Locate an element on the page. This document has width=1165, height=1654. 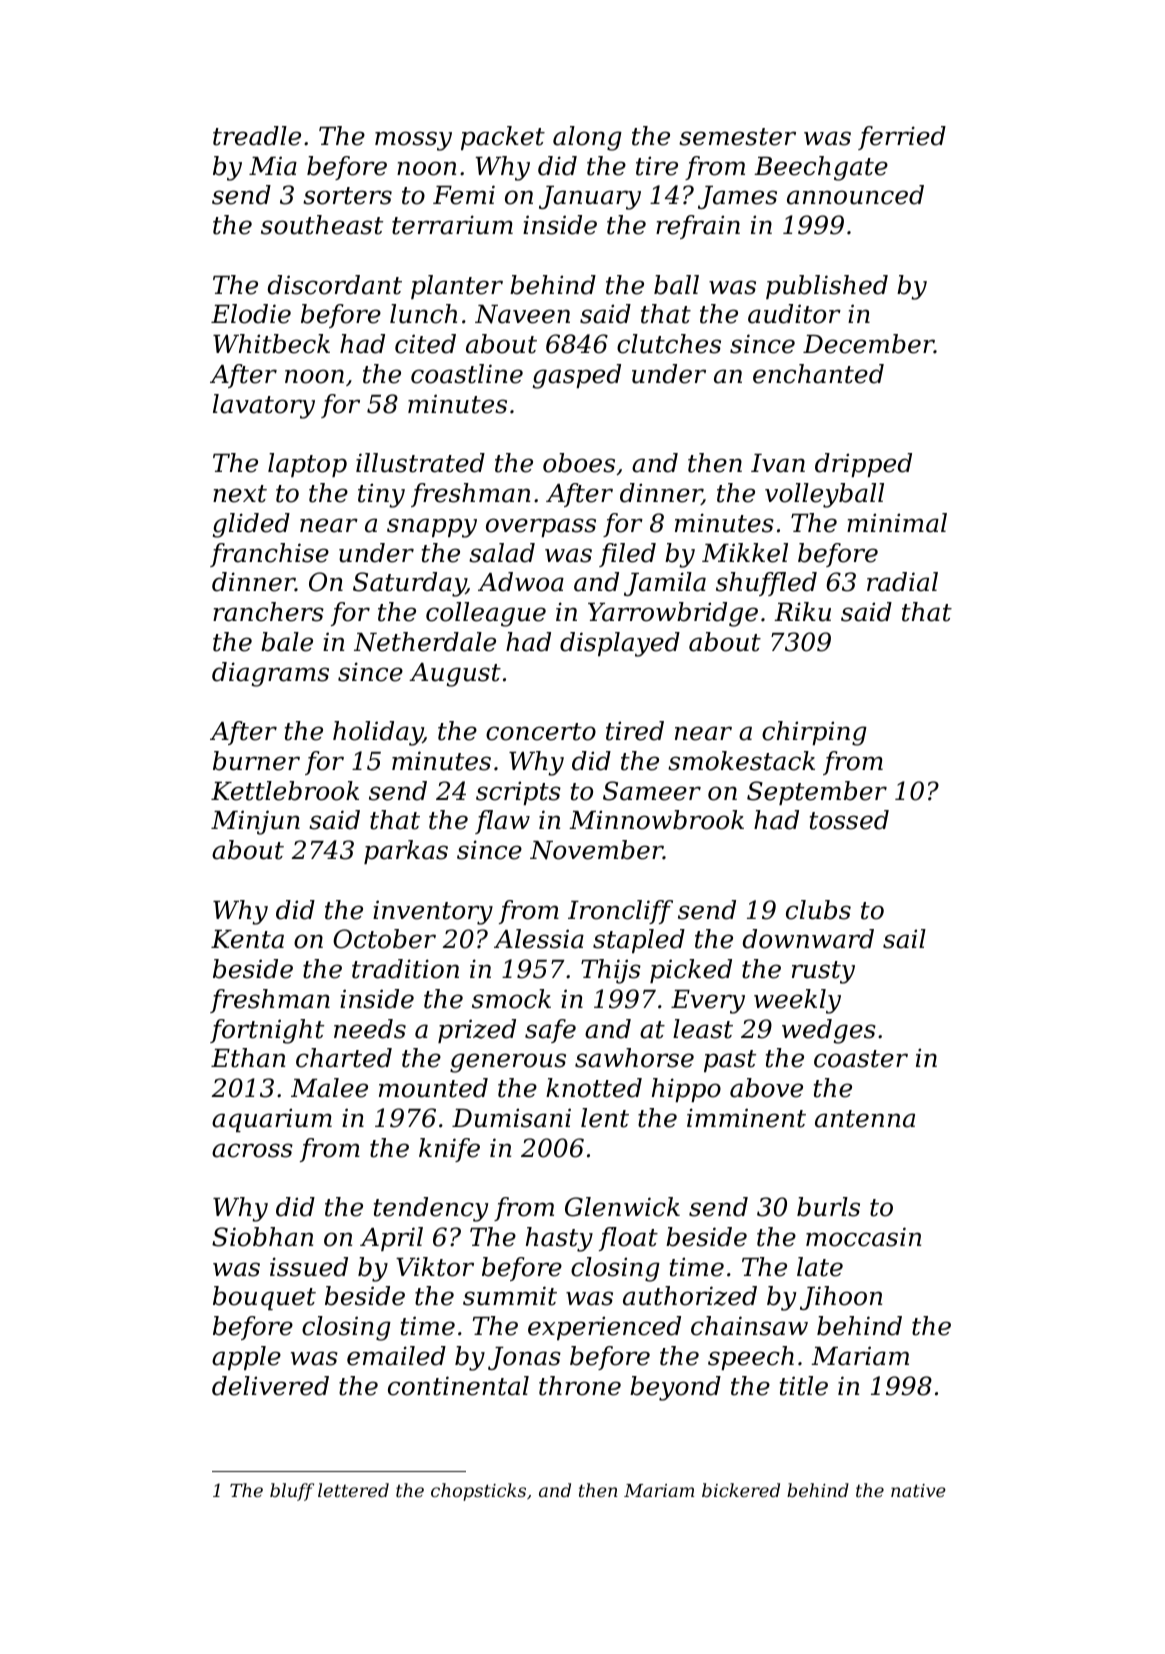
holiday is located at coordinates (378, 733).
